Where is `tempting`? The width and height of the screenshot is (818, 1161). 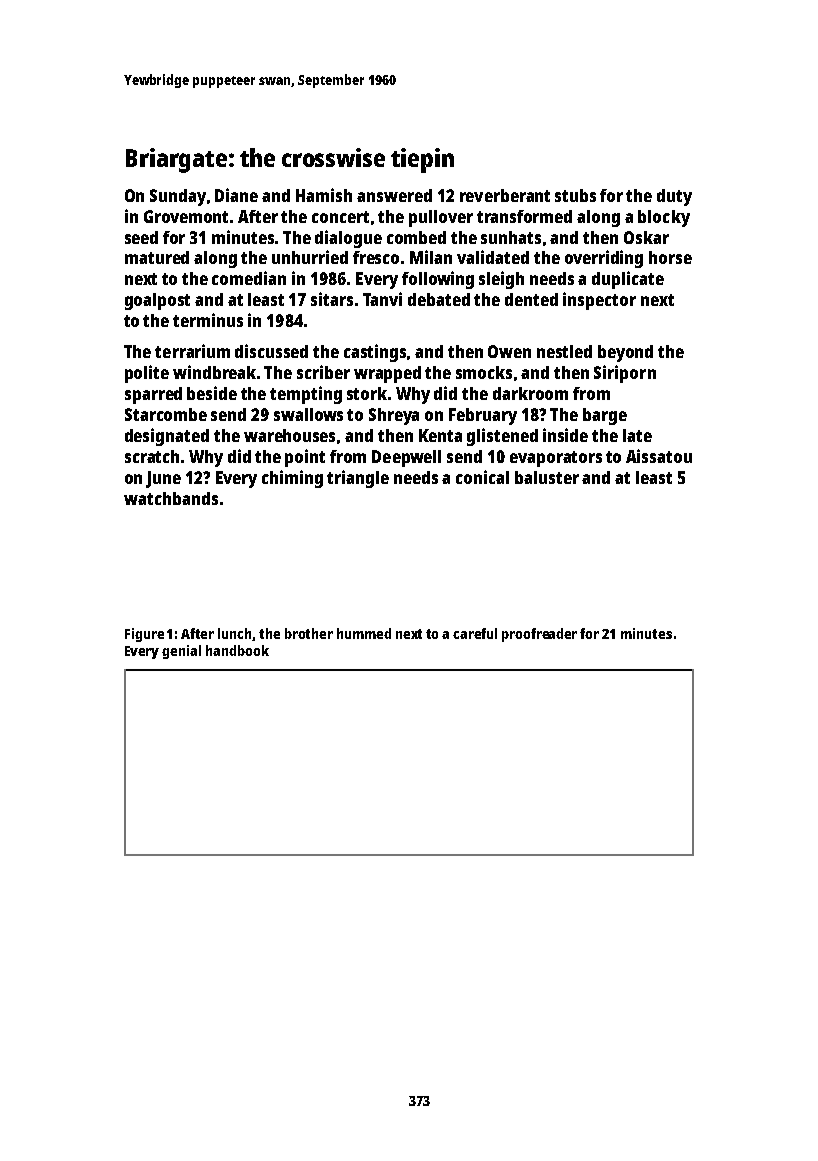 tempting is located at coordinates (306, 395).
